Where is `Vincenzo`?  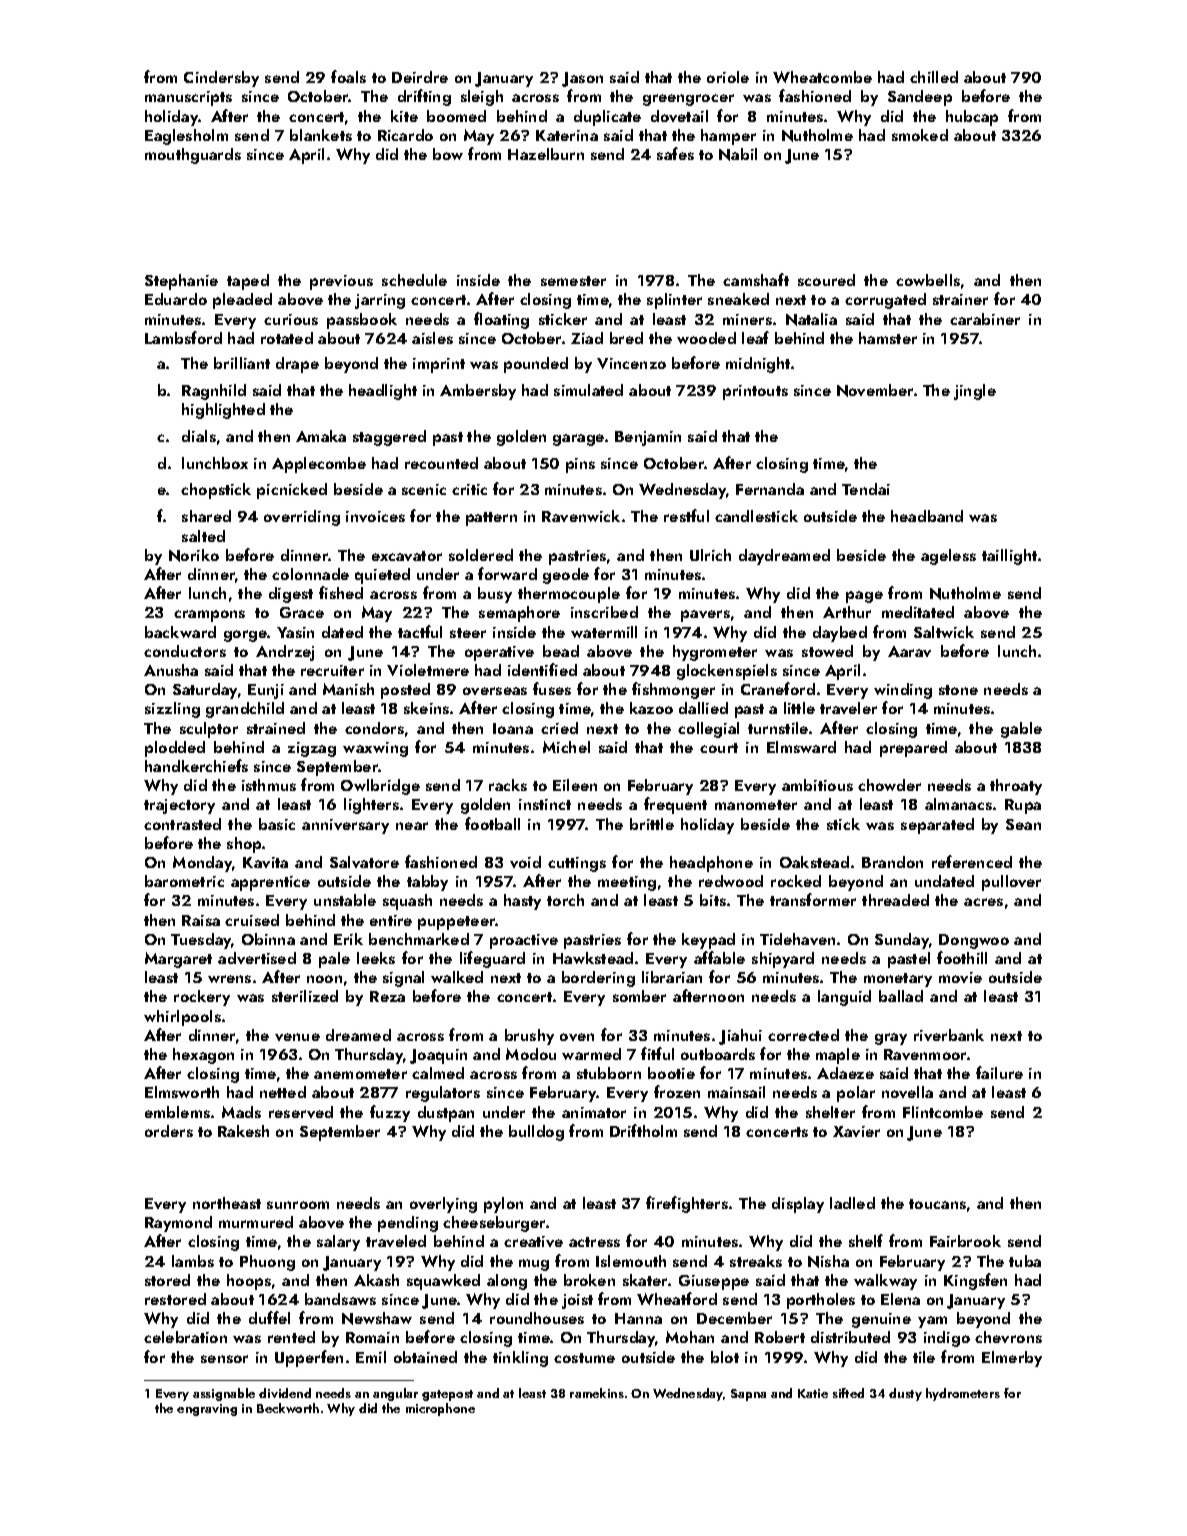 Vincenzo is located at coordinates (631, 363).
